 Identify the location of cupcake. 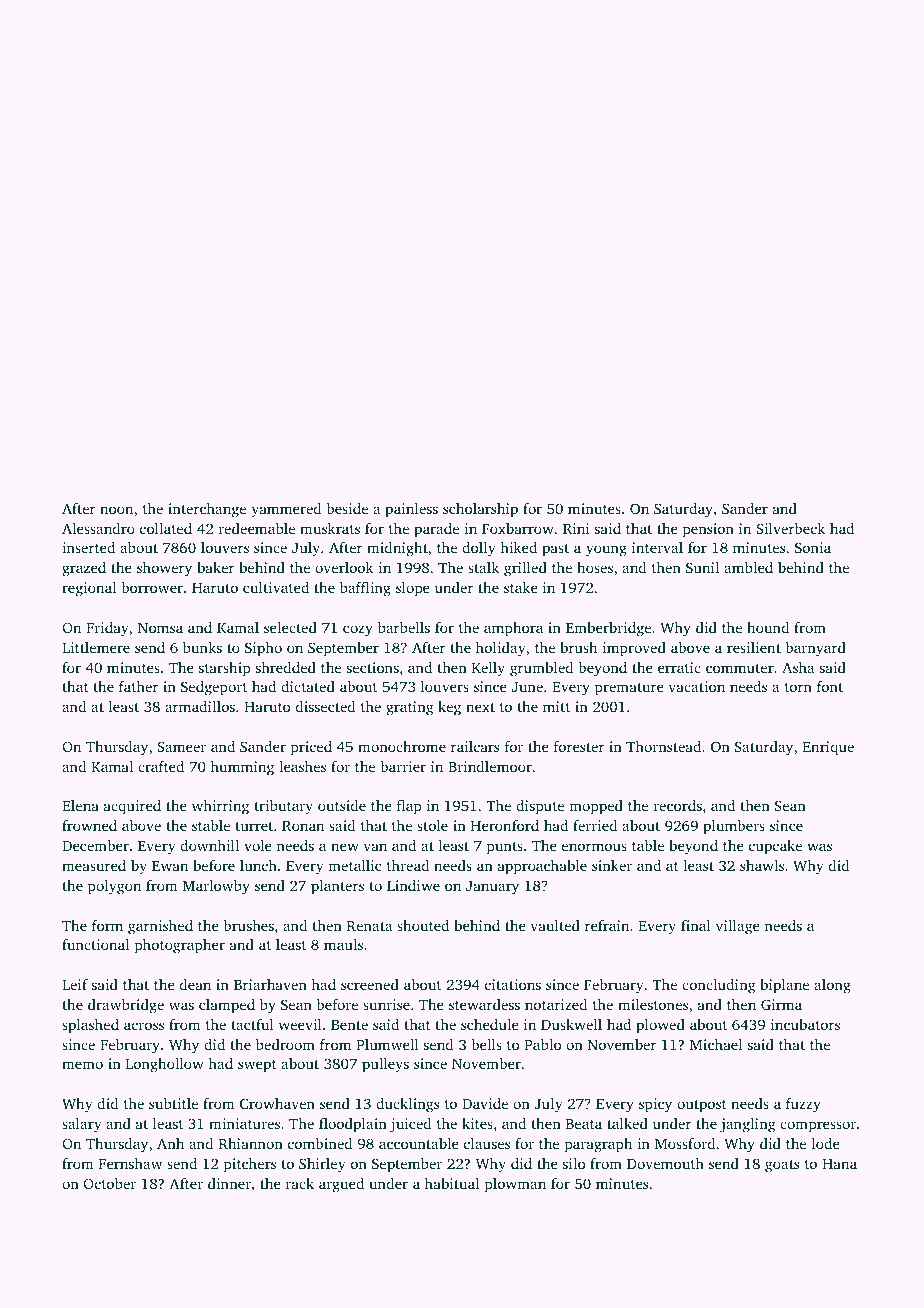
(775, 847).
